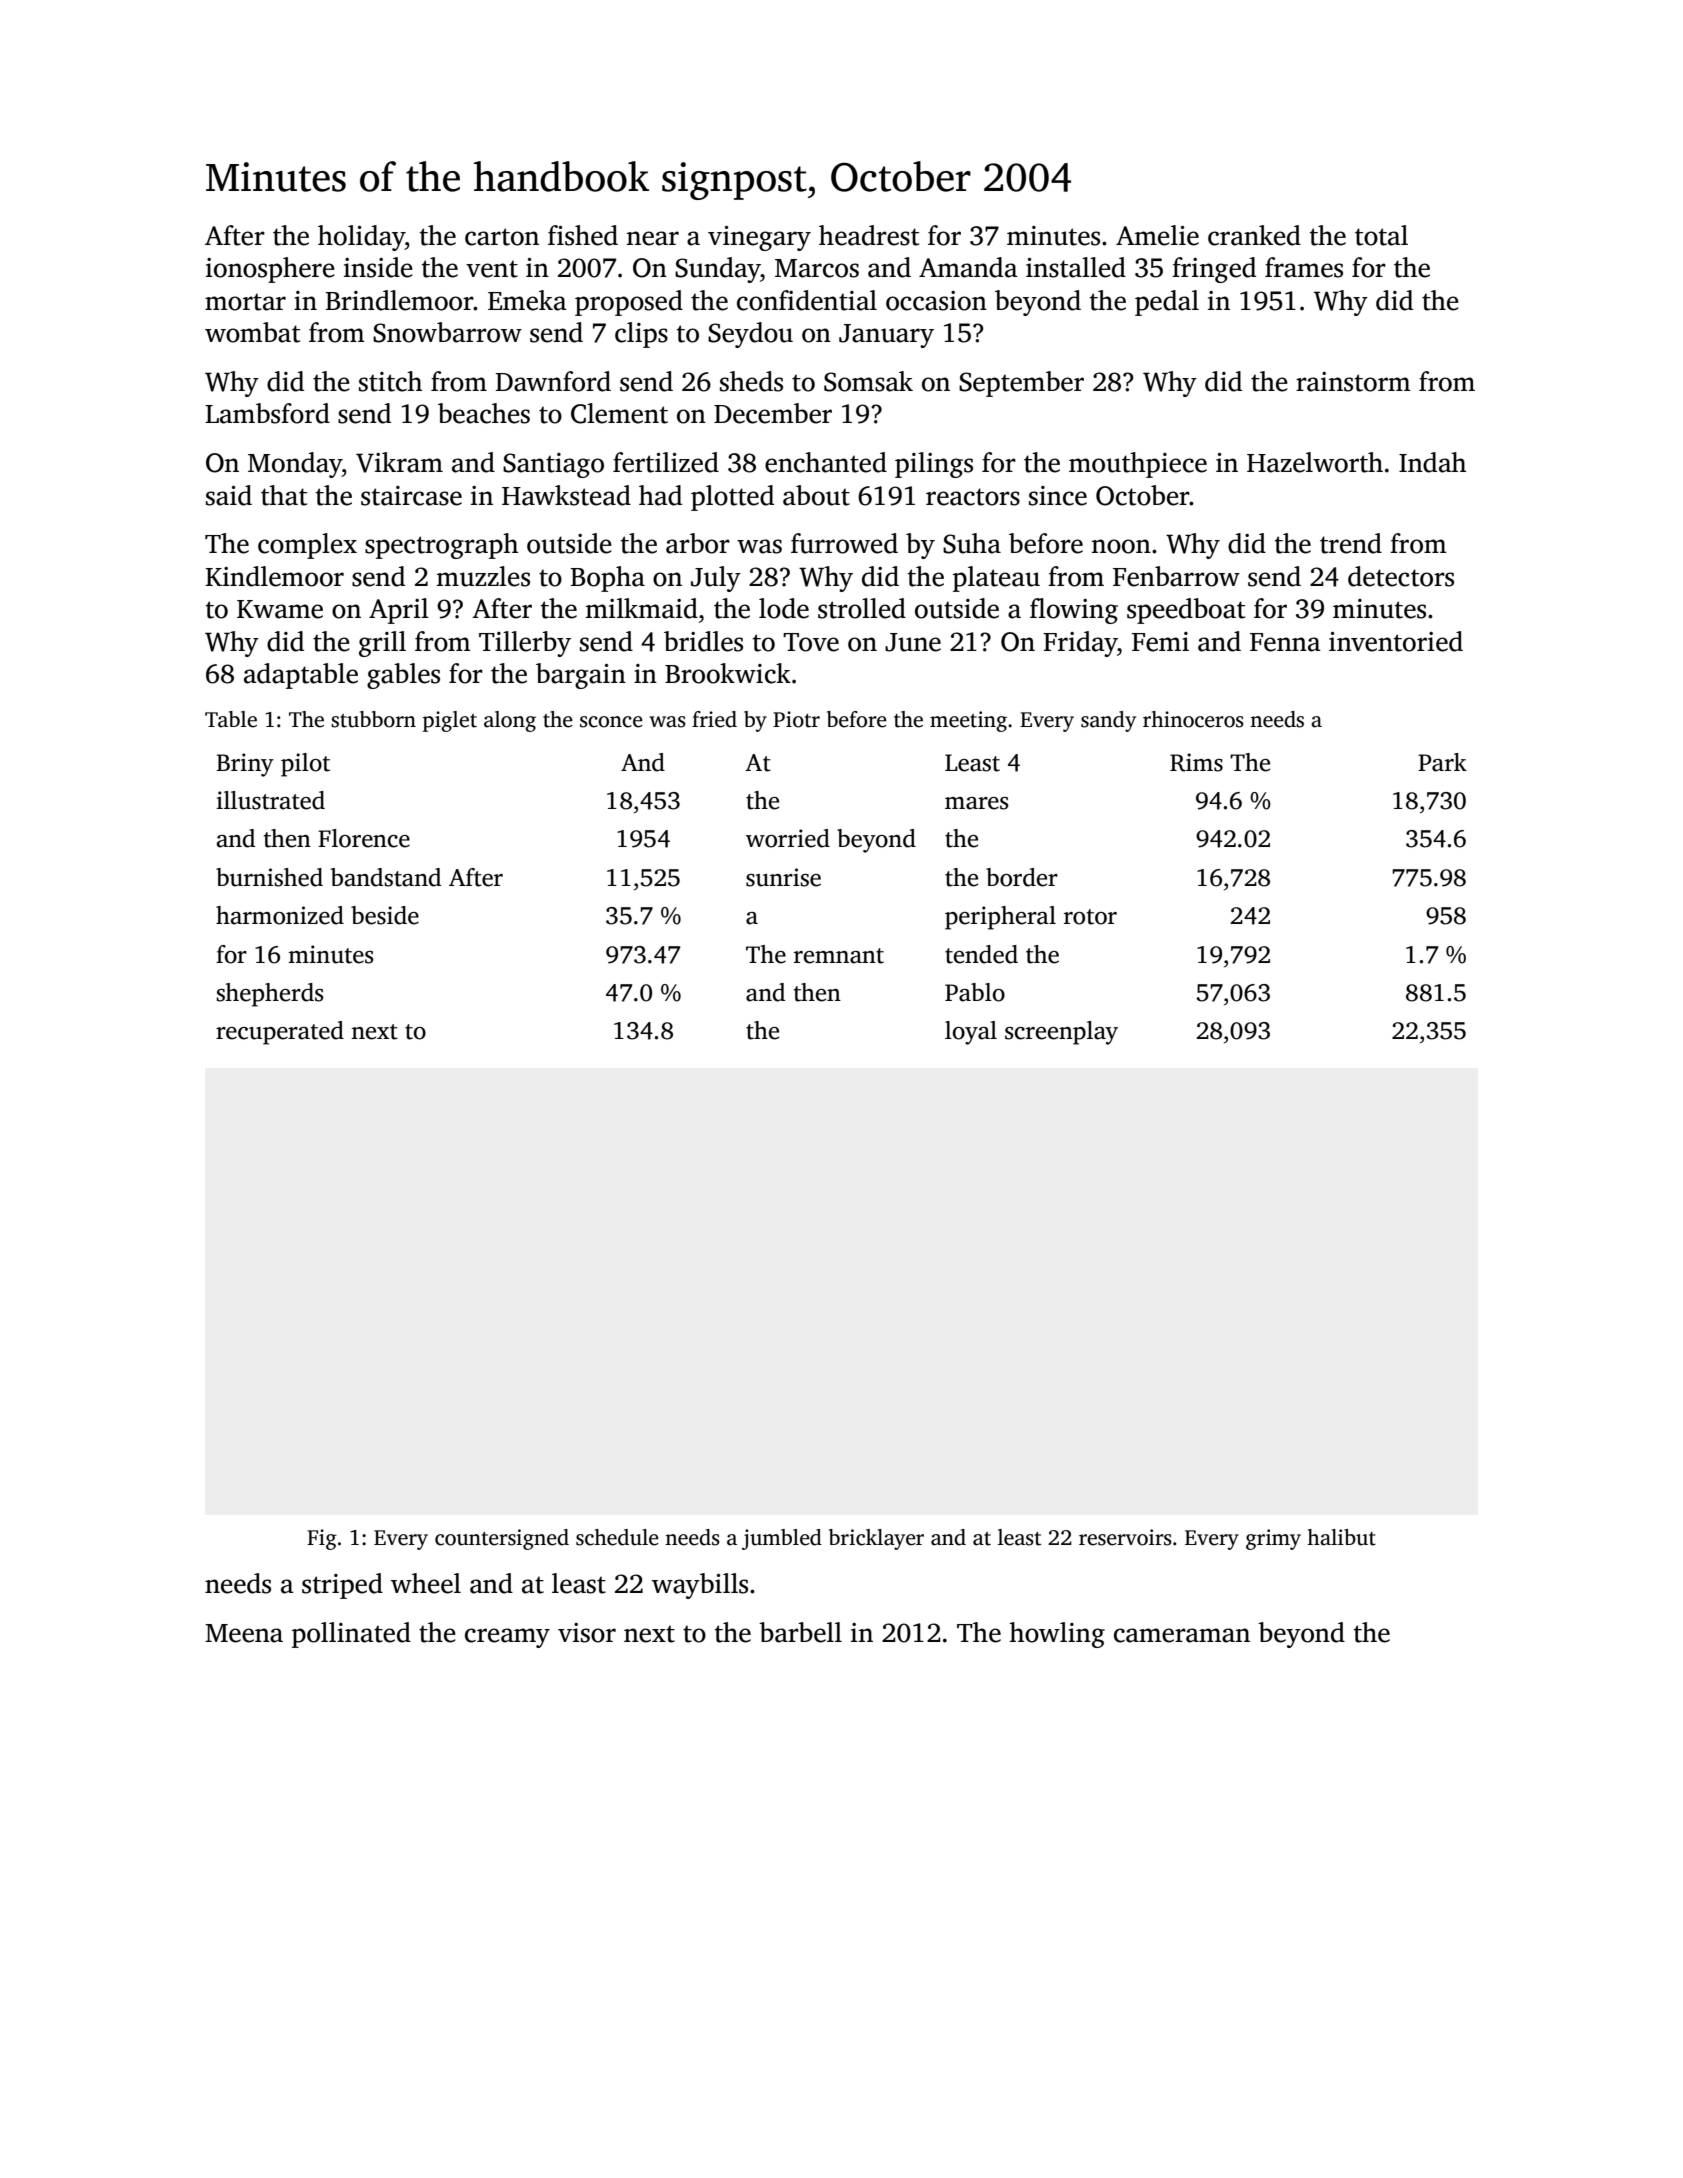  What do you see at coordinates (1057, 1635) in the page?
I see `howling` at bounding box center [1057, 1635].
